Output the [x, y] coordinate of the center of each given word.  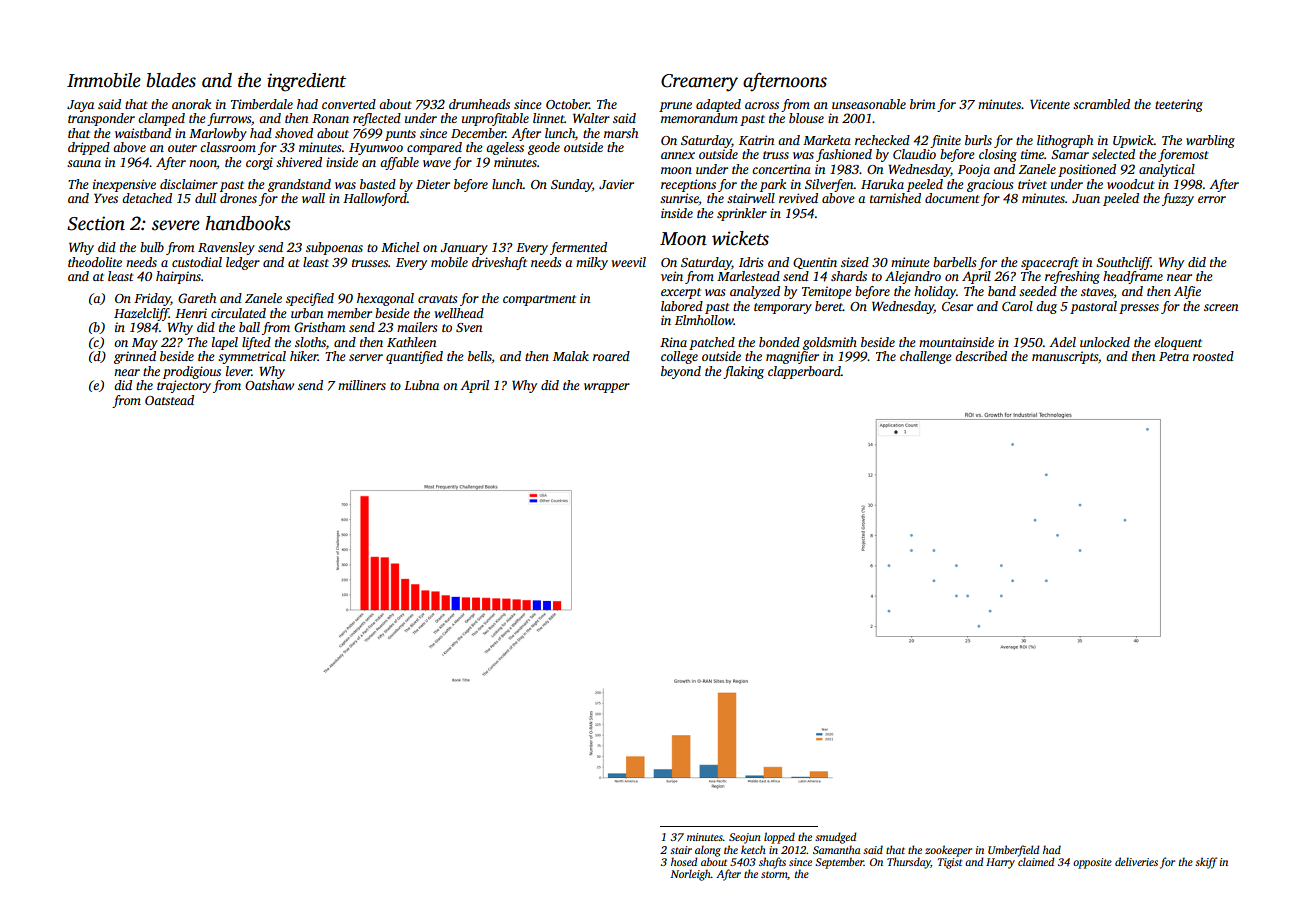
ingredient [306, 82]
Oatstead [169, 400]
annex [678, 155]
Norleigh [690, 875]
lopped [779, 838]
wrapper [607, 388]
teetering [1179, 105]
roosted [1213, 356]
